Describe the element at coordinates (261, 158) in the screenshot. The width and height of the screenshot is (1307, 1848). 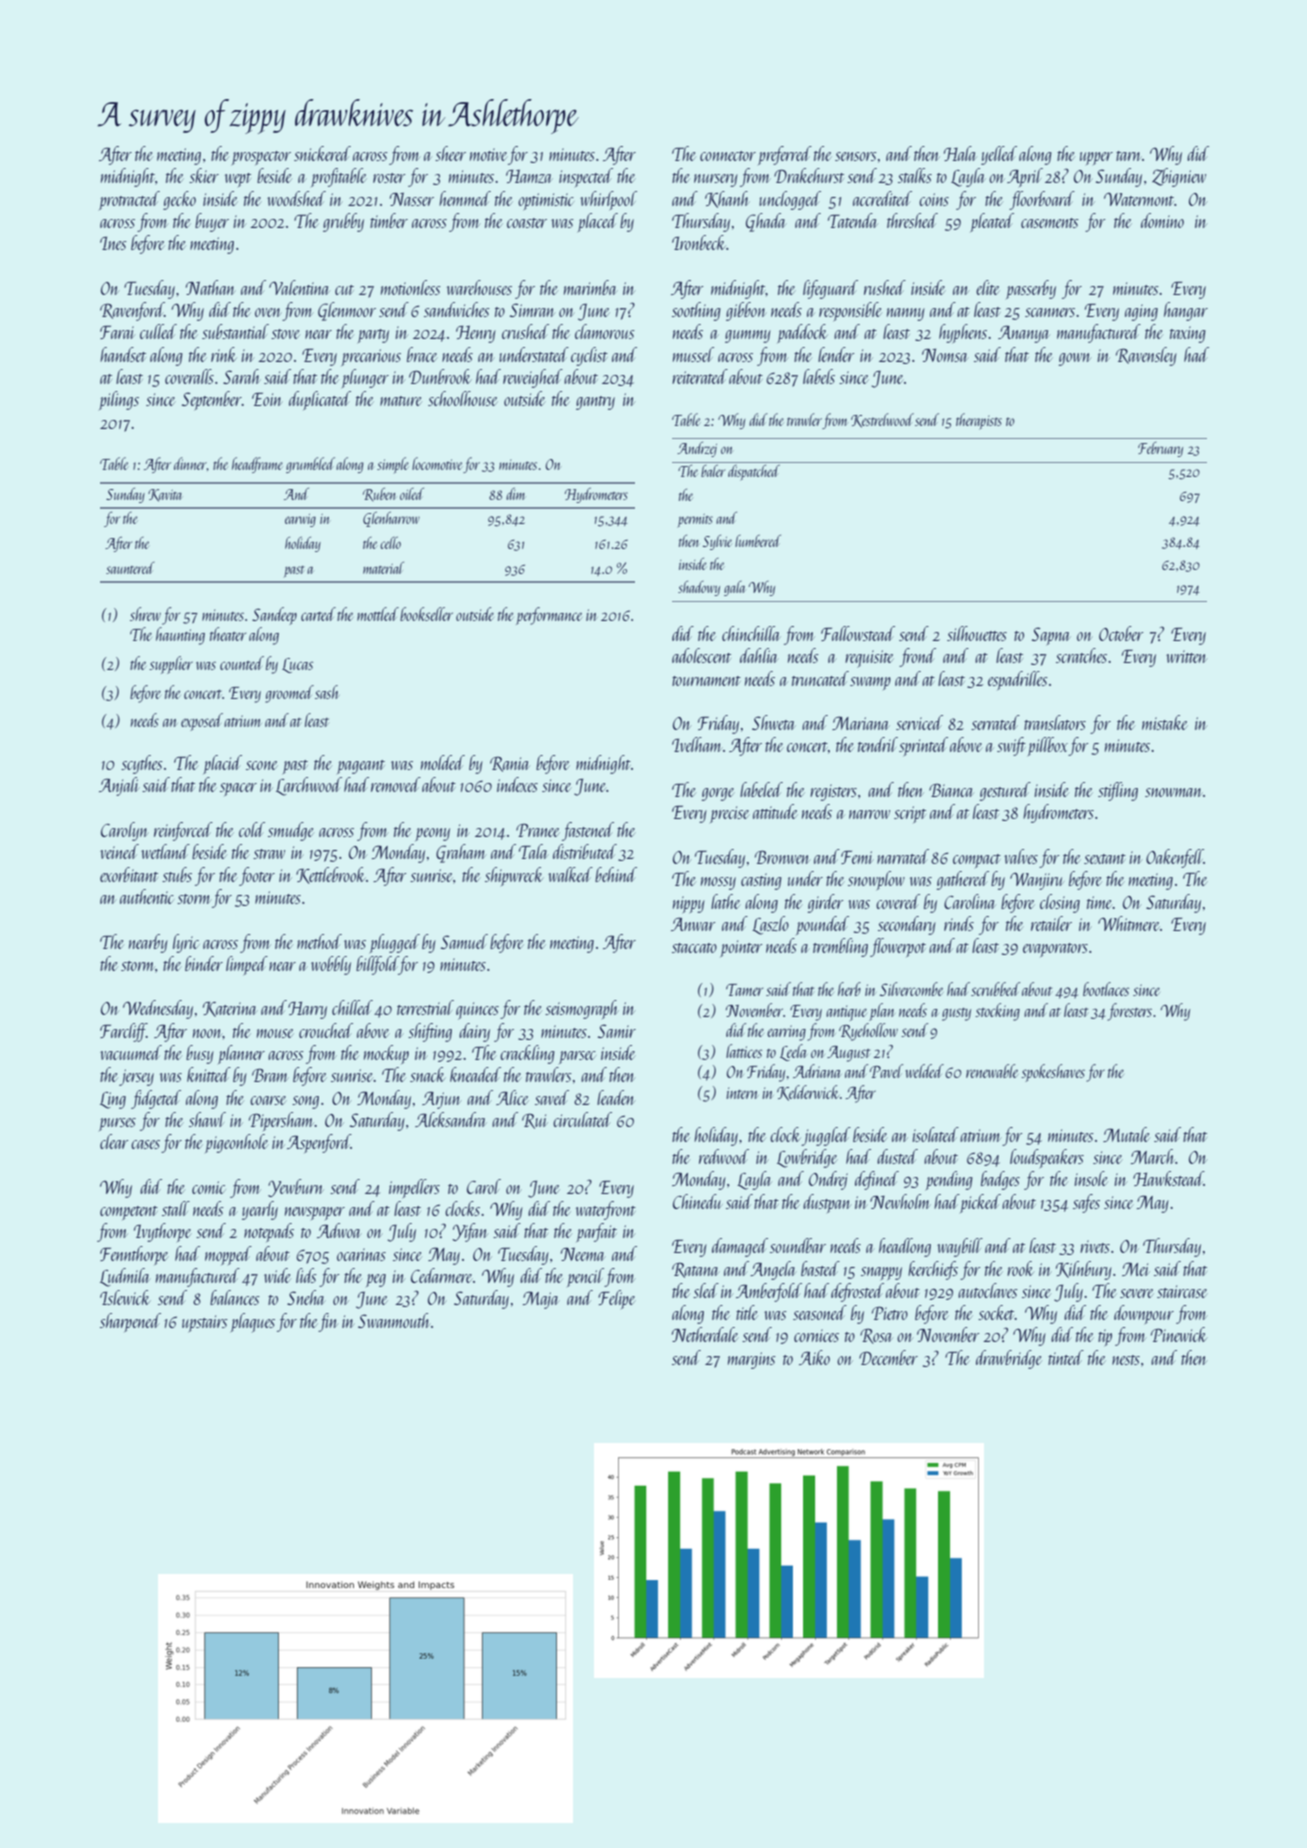
I see `prospector` at that location.
